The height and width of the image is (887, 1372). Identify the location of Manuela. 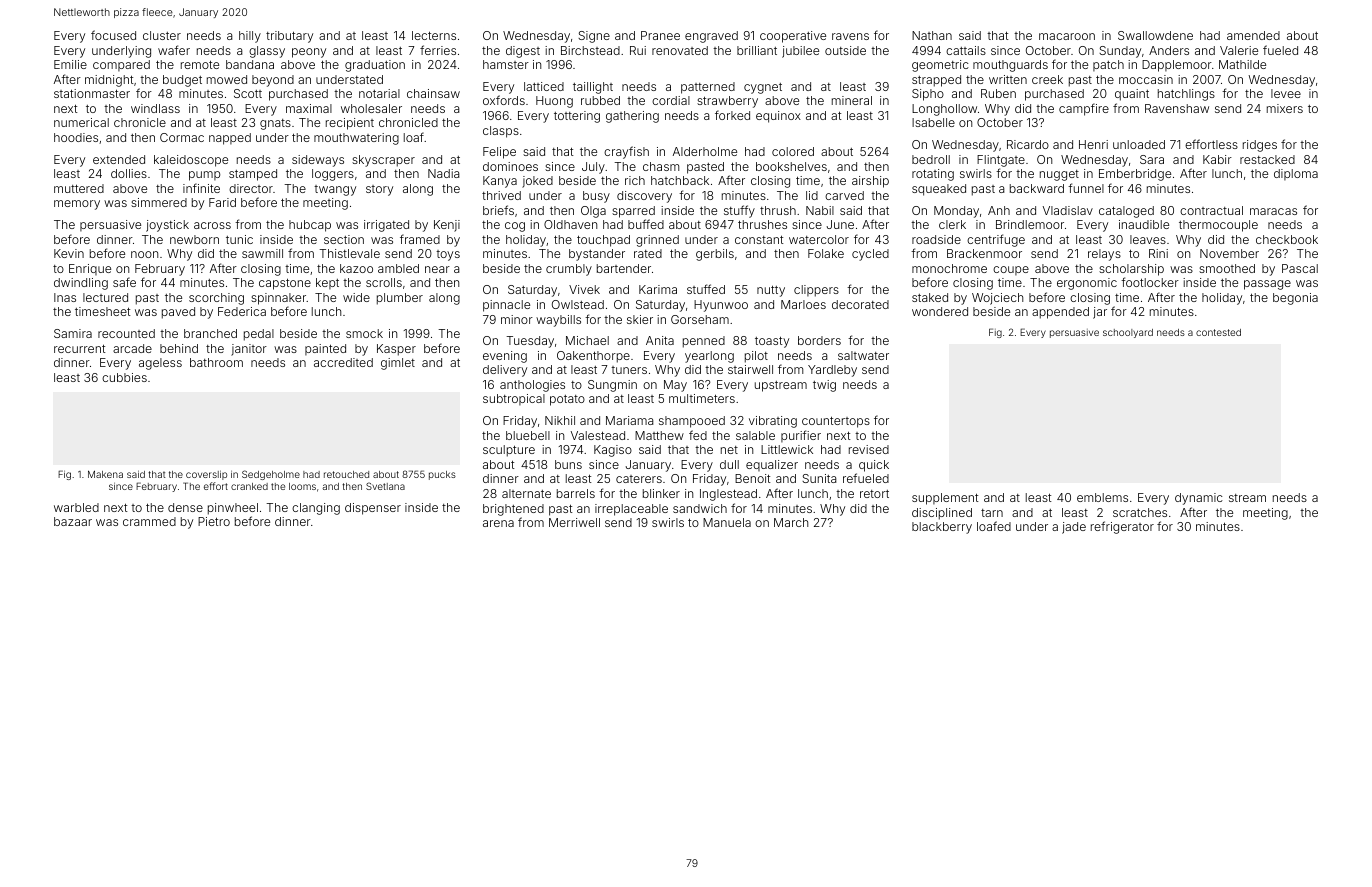
(727, 522).
